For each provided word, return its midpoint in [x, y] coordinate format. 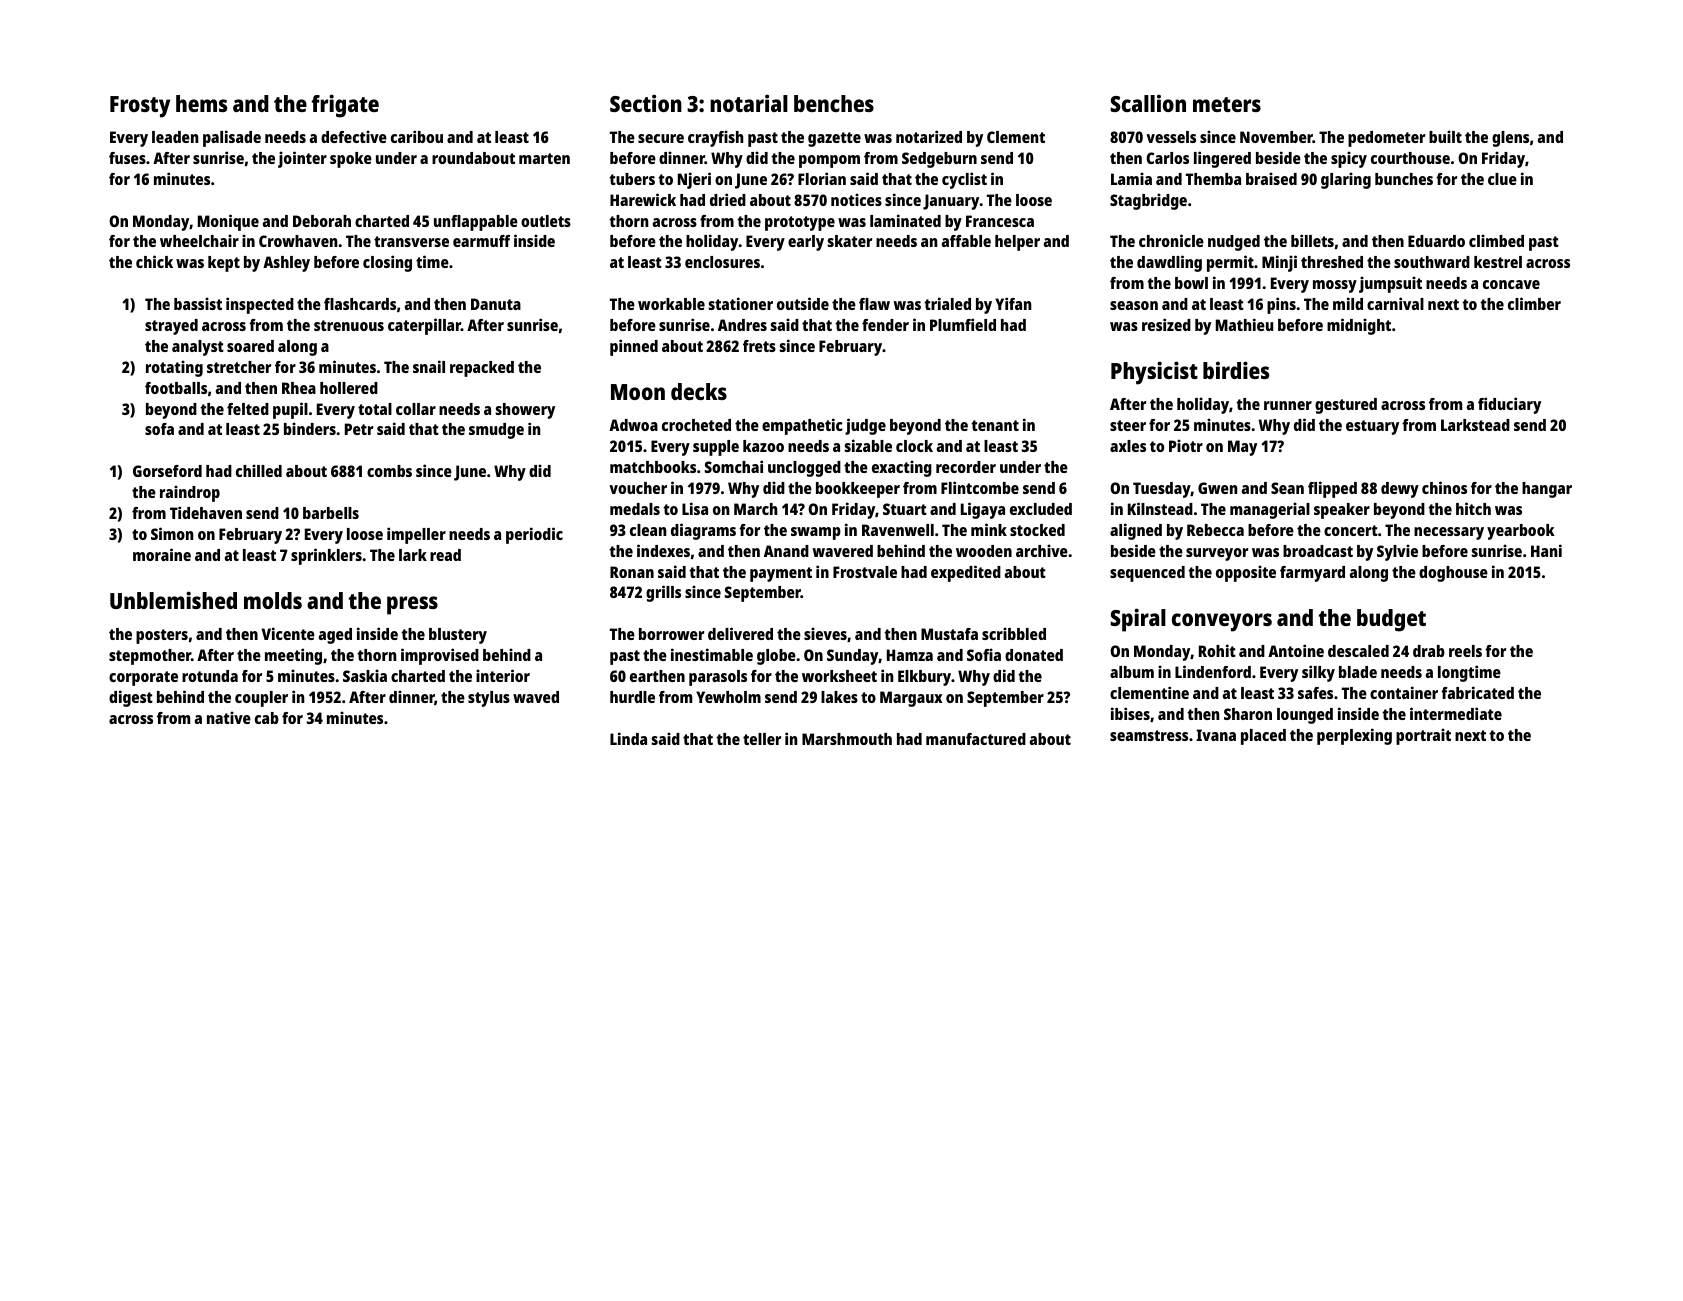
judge [865, 426]
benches [834, 103]
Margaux [911, 699]
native [229, 717]
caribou [417, 136]
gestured [1346, 406]
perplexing [1354, 736]
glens [1510, 139]
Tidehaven [206, 512]
